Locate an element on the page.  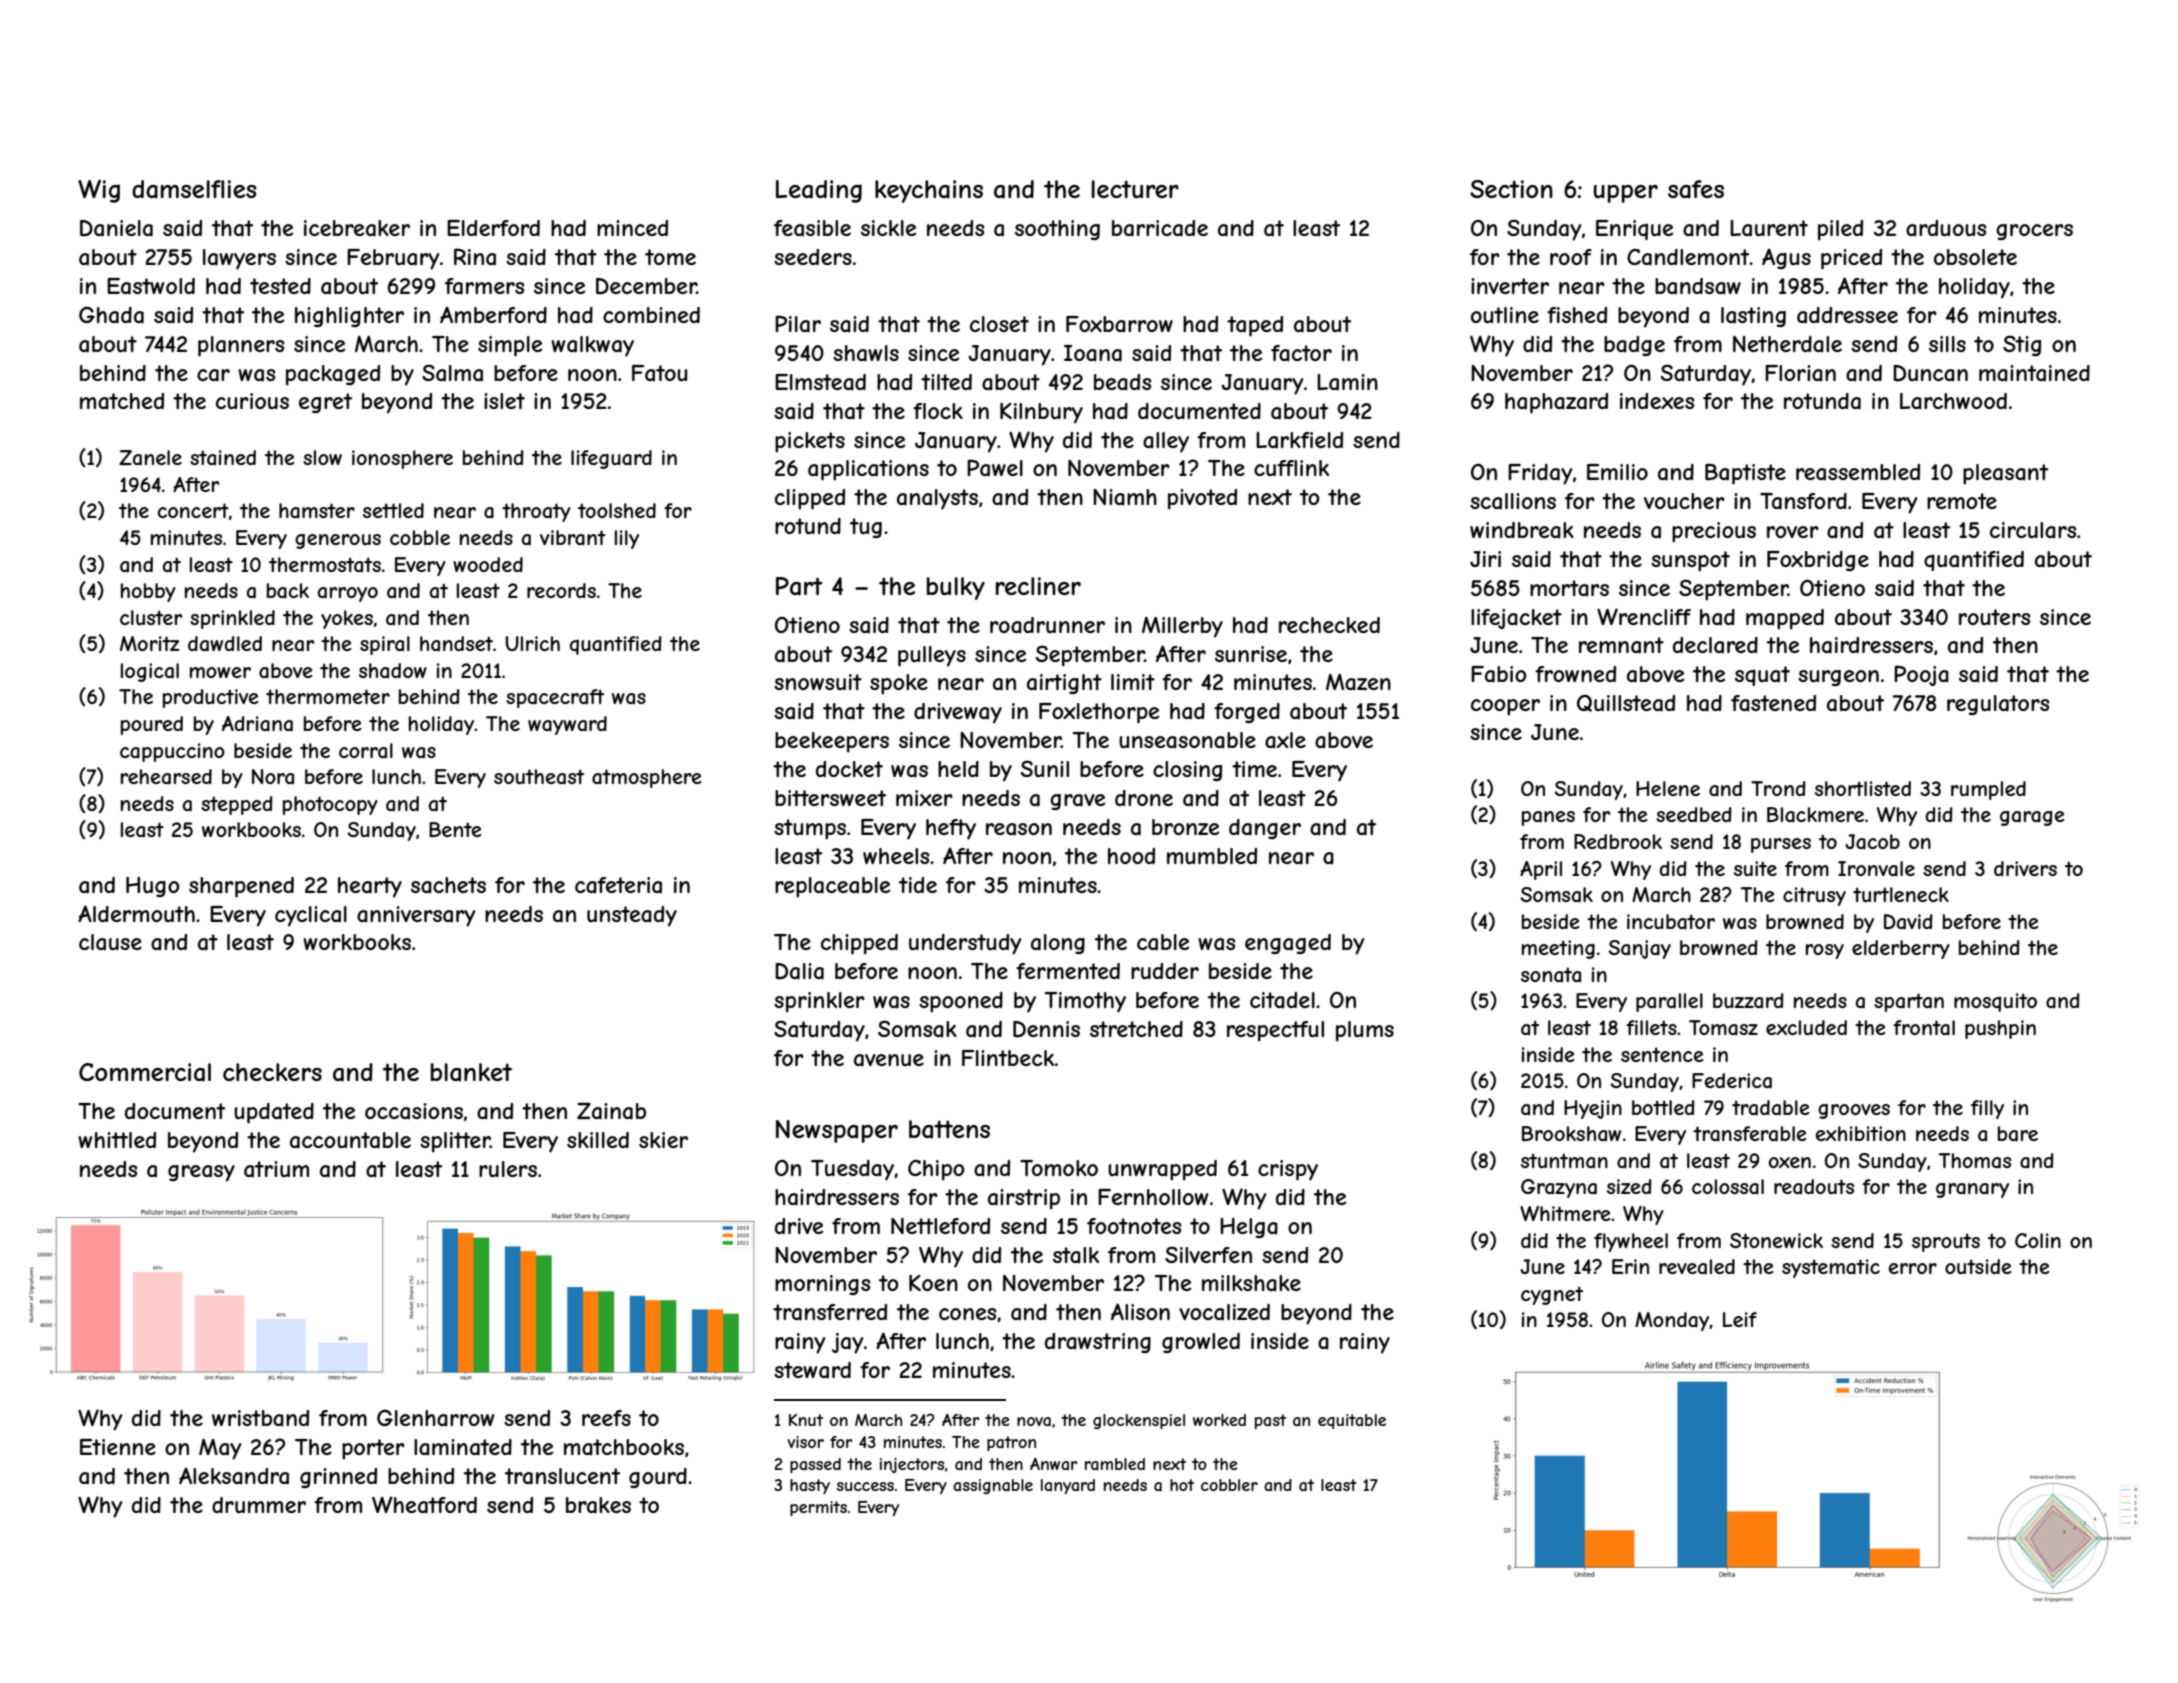
Wheatford is located at coordinates (424, 1505).
